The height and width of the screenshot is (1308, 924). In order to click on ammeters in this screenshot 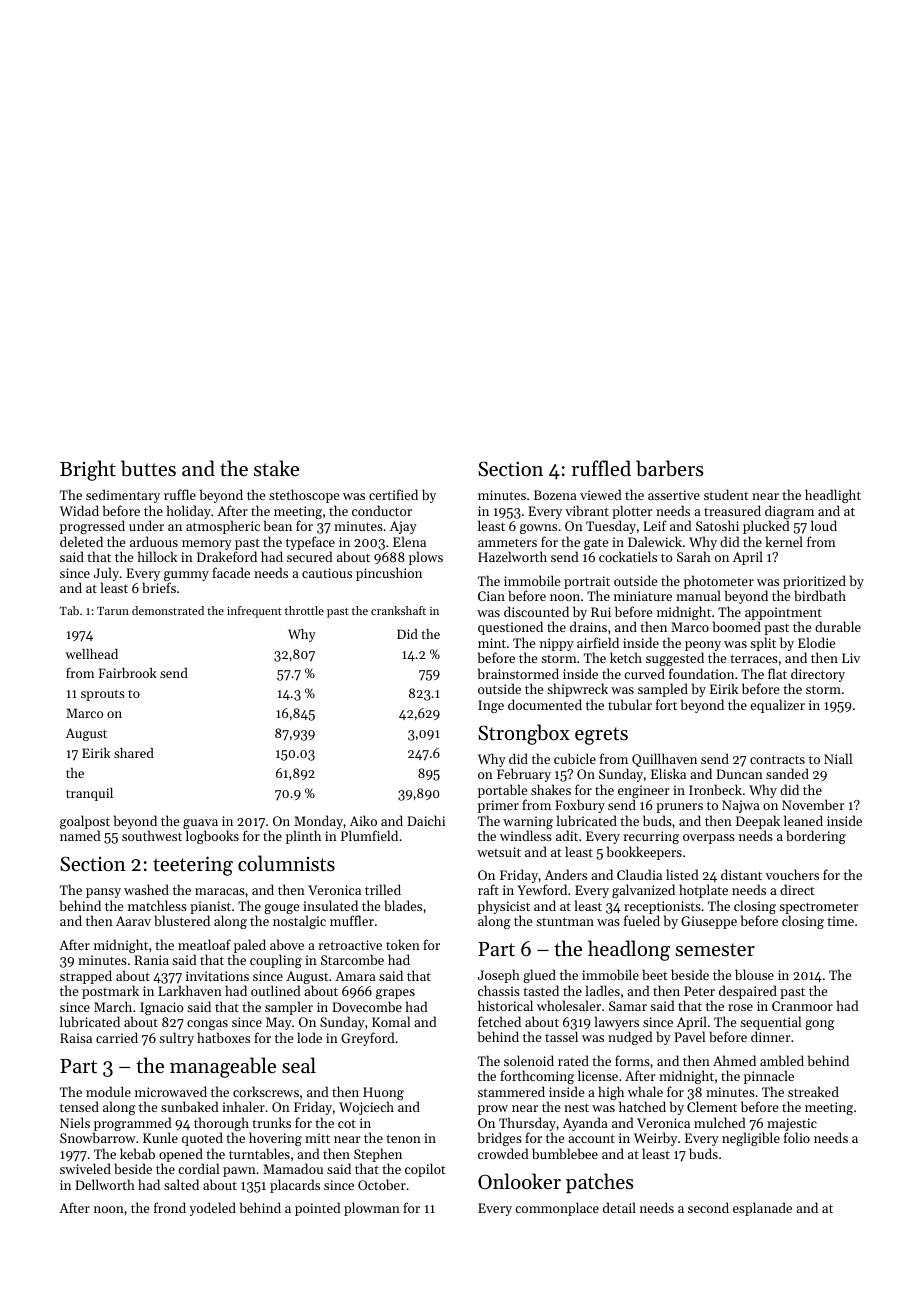, I will do `click(507, 543)`.
